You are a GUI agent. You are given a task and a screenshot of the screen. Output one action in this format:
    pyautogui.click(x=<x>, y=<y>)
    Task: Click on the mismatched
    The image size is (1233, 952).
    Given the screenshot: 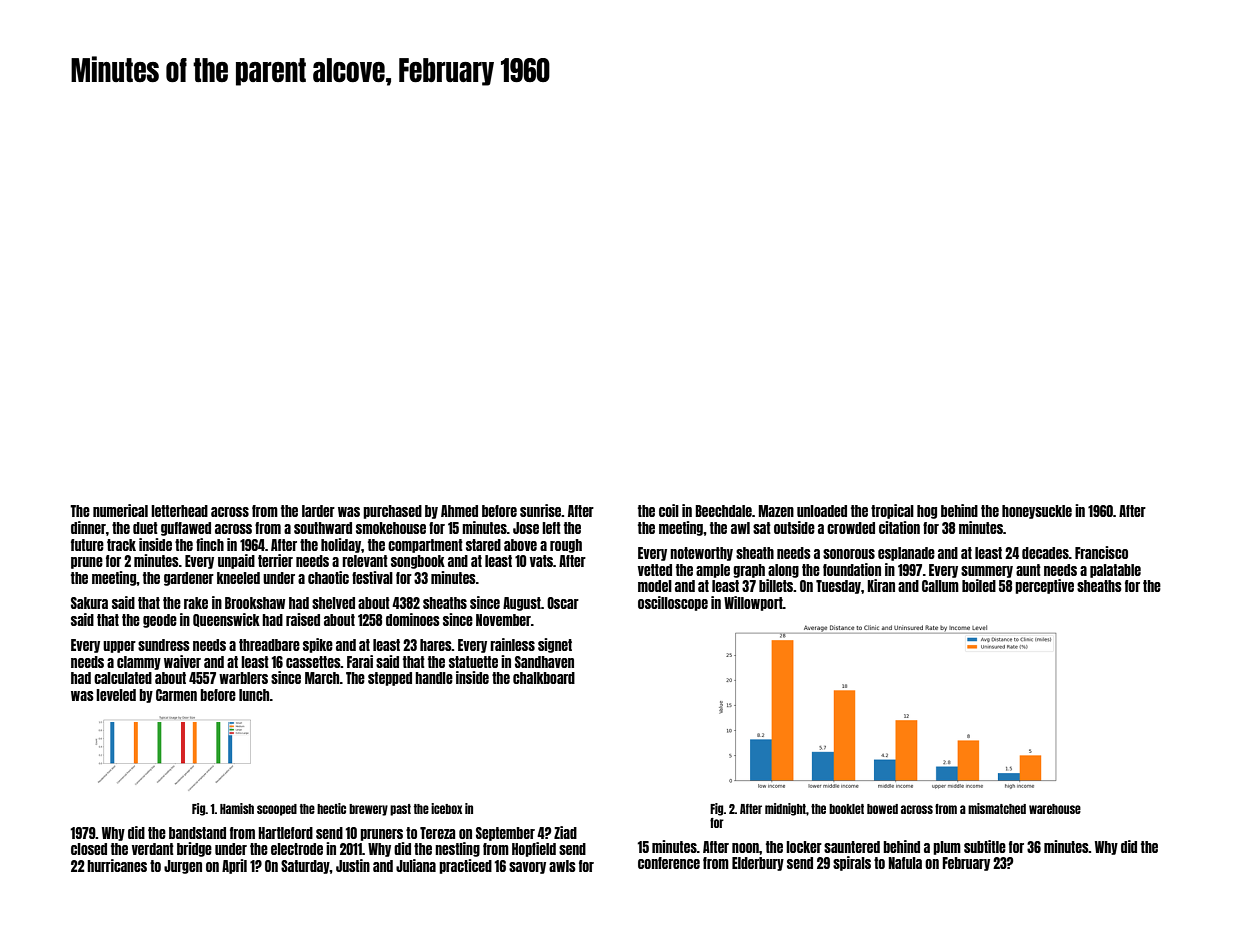 What is the action you would take?
    pyautogui.click(x=997, y=808)
